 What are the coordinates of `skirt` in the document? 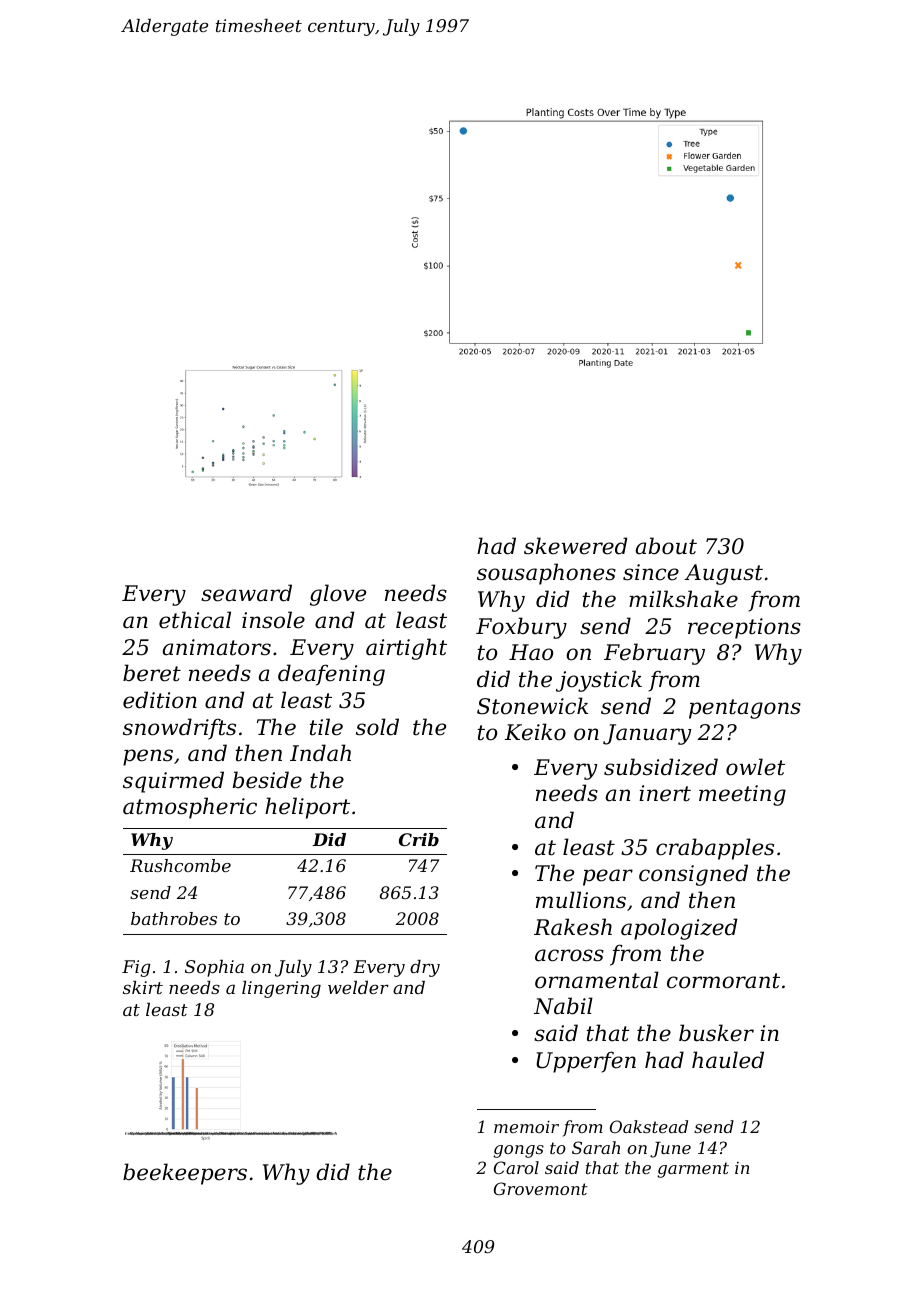 It's located at (143, 987).
